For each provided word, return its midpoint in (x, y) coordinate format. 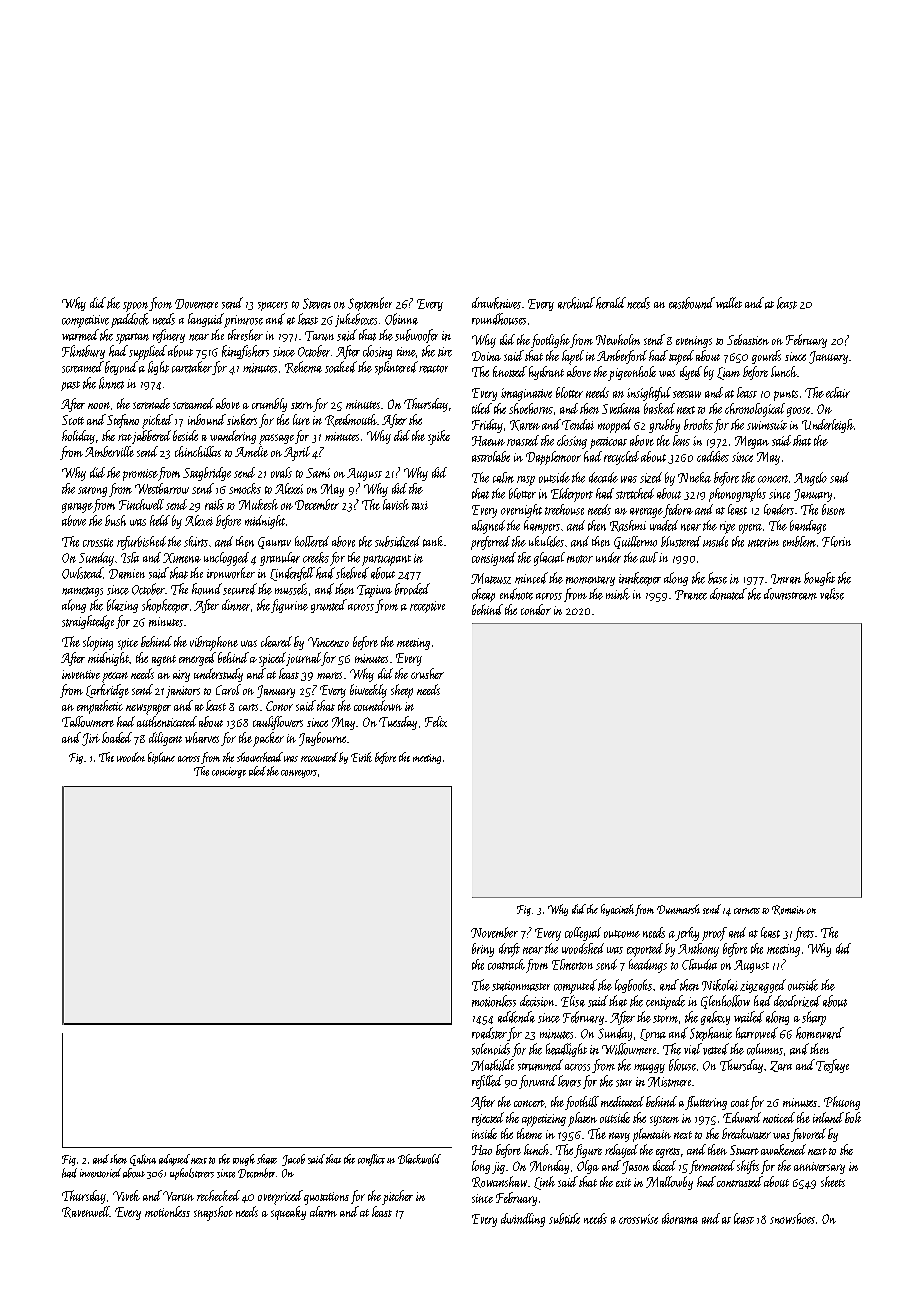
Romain (788, 910)
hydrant (546, 373)
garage (77, 508)
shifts (748, 1167)
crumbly (269, 405)
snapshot (213, 1213)
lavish (396, 504)
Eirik (361, 757)
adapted (174, 1160)
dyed (691, 373)
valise (832, 594)
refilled (487, 1082)
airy (181, 676)
